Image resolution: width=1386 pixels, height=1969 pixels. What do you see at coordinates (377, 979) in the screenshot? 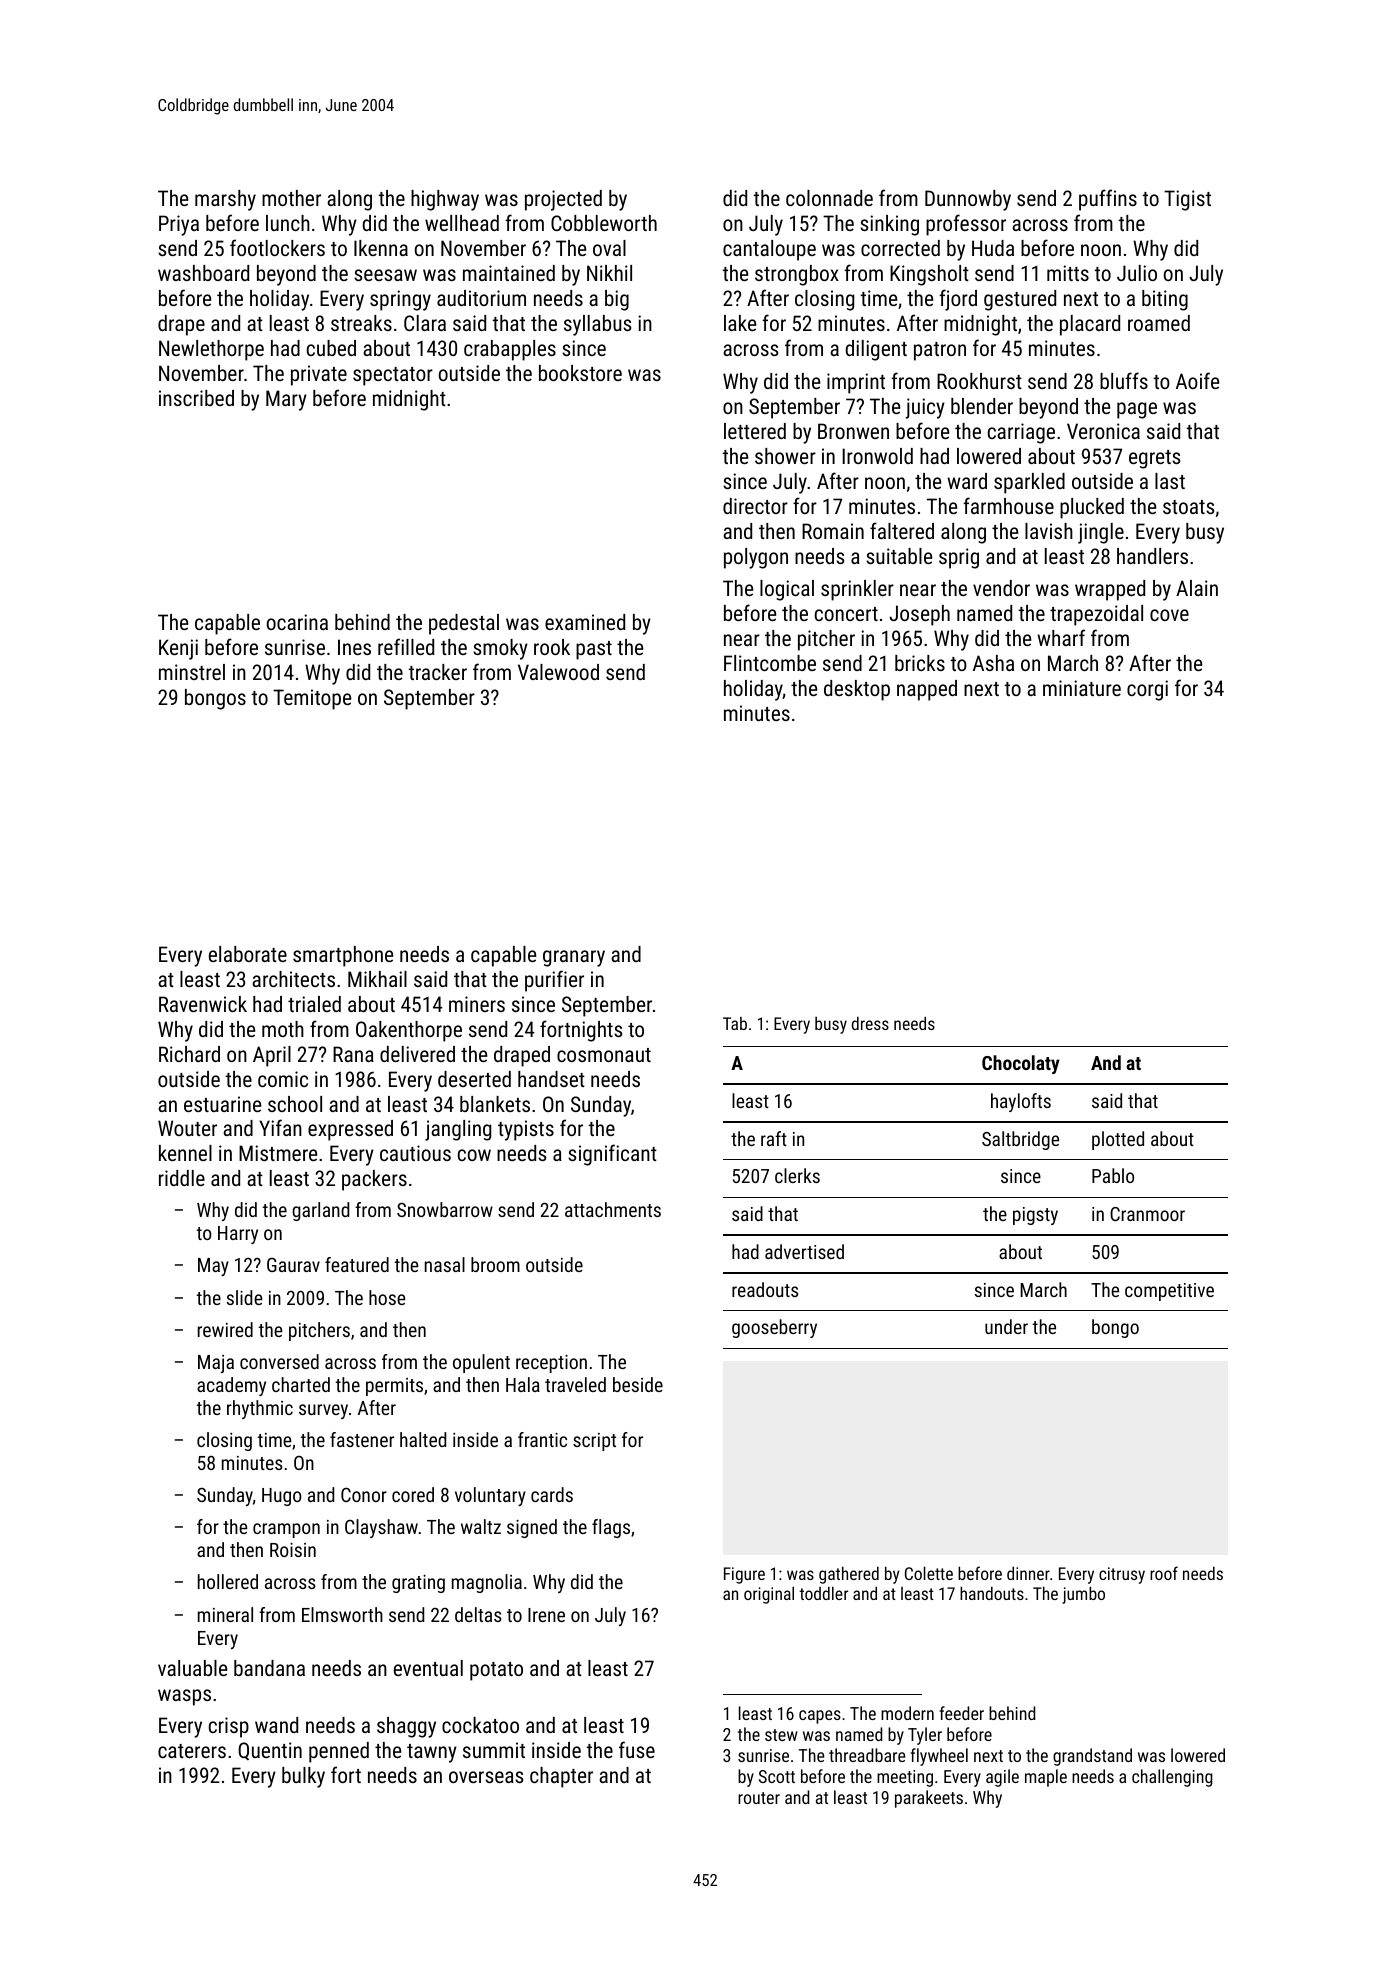
I see `Mikhail` at bounding box center [377, 979].
